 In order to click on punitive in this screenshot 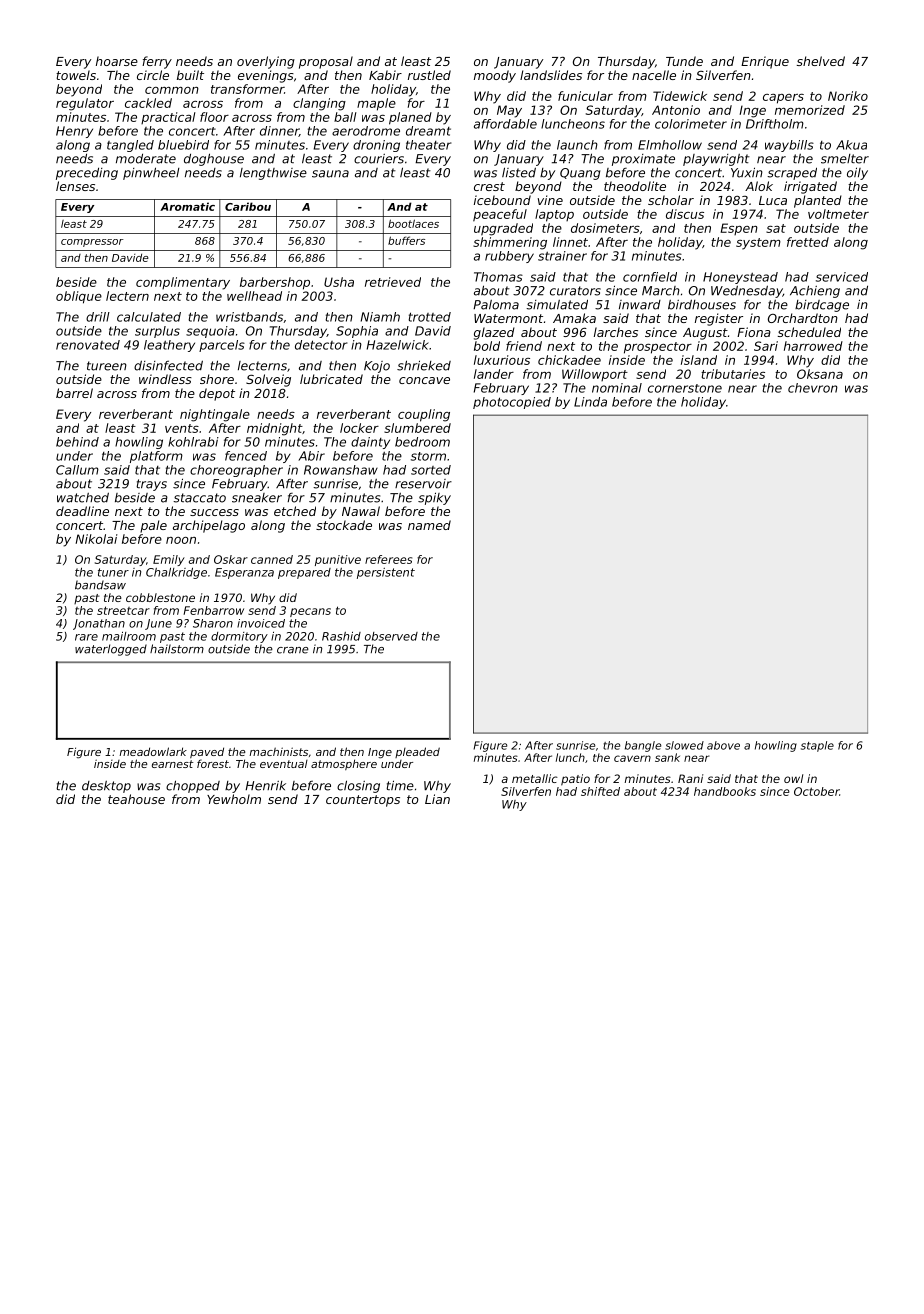, I will do `click(338, 560)`.
